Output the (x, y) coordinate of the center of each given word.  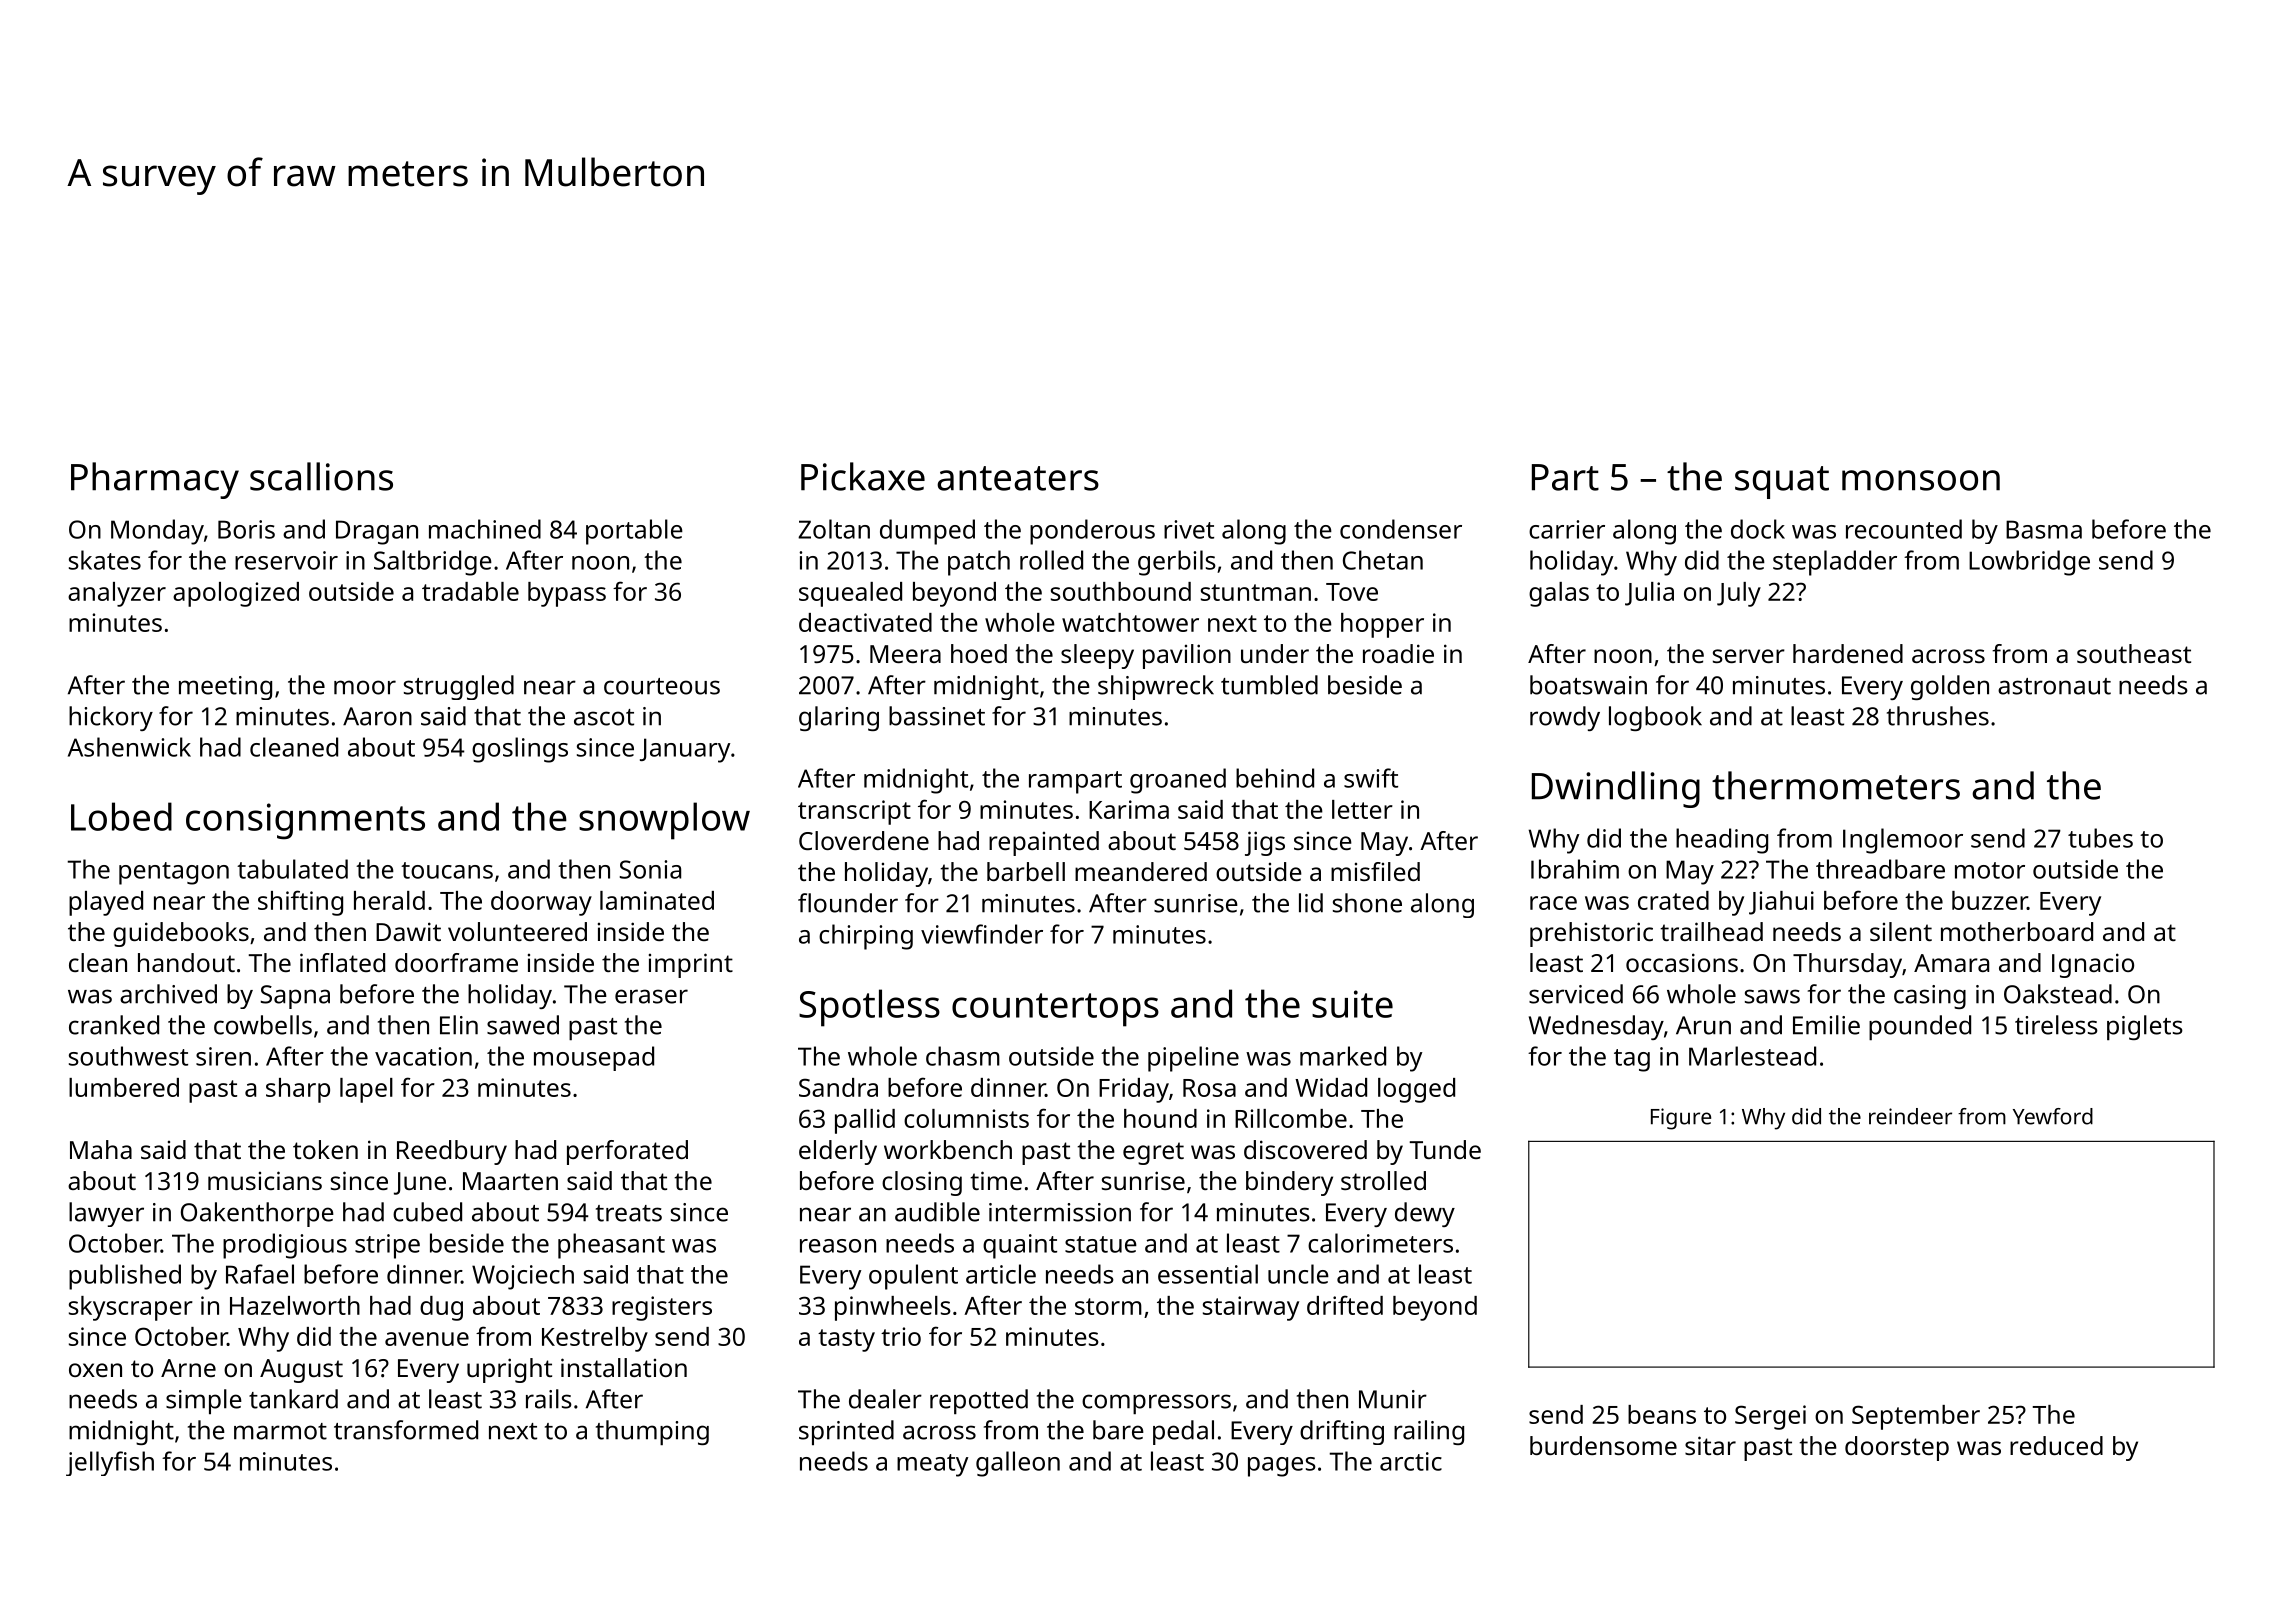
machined (485, 529)
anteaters (1018, 478)
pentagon (174, 873)
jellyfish (110, 1463)
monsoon (1921, 480)
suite (1352, 1004)
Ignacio (2093, 965)
